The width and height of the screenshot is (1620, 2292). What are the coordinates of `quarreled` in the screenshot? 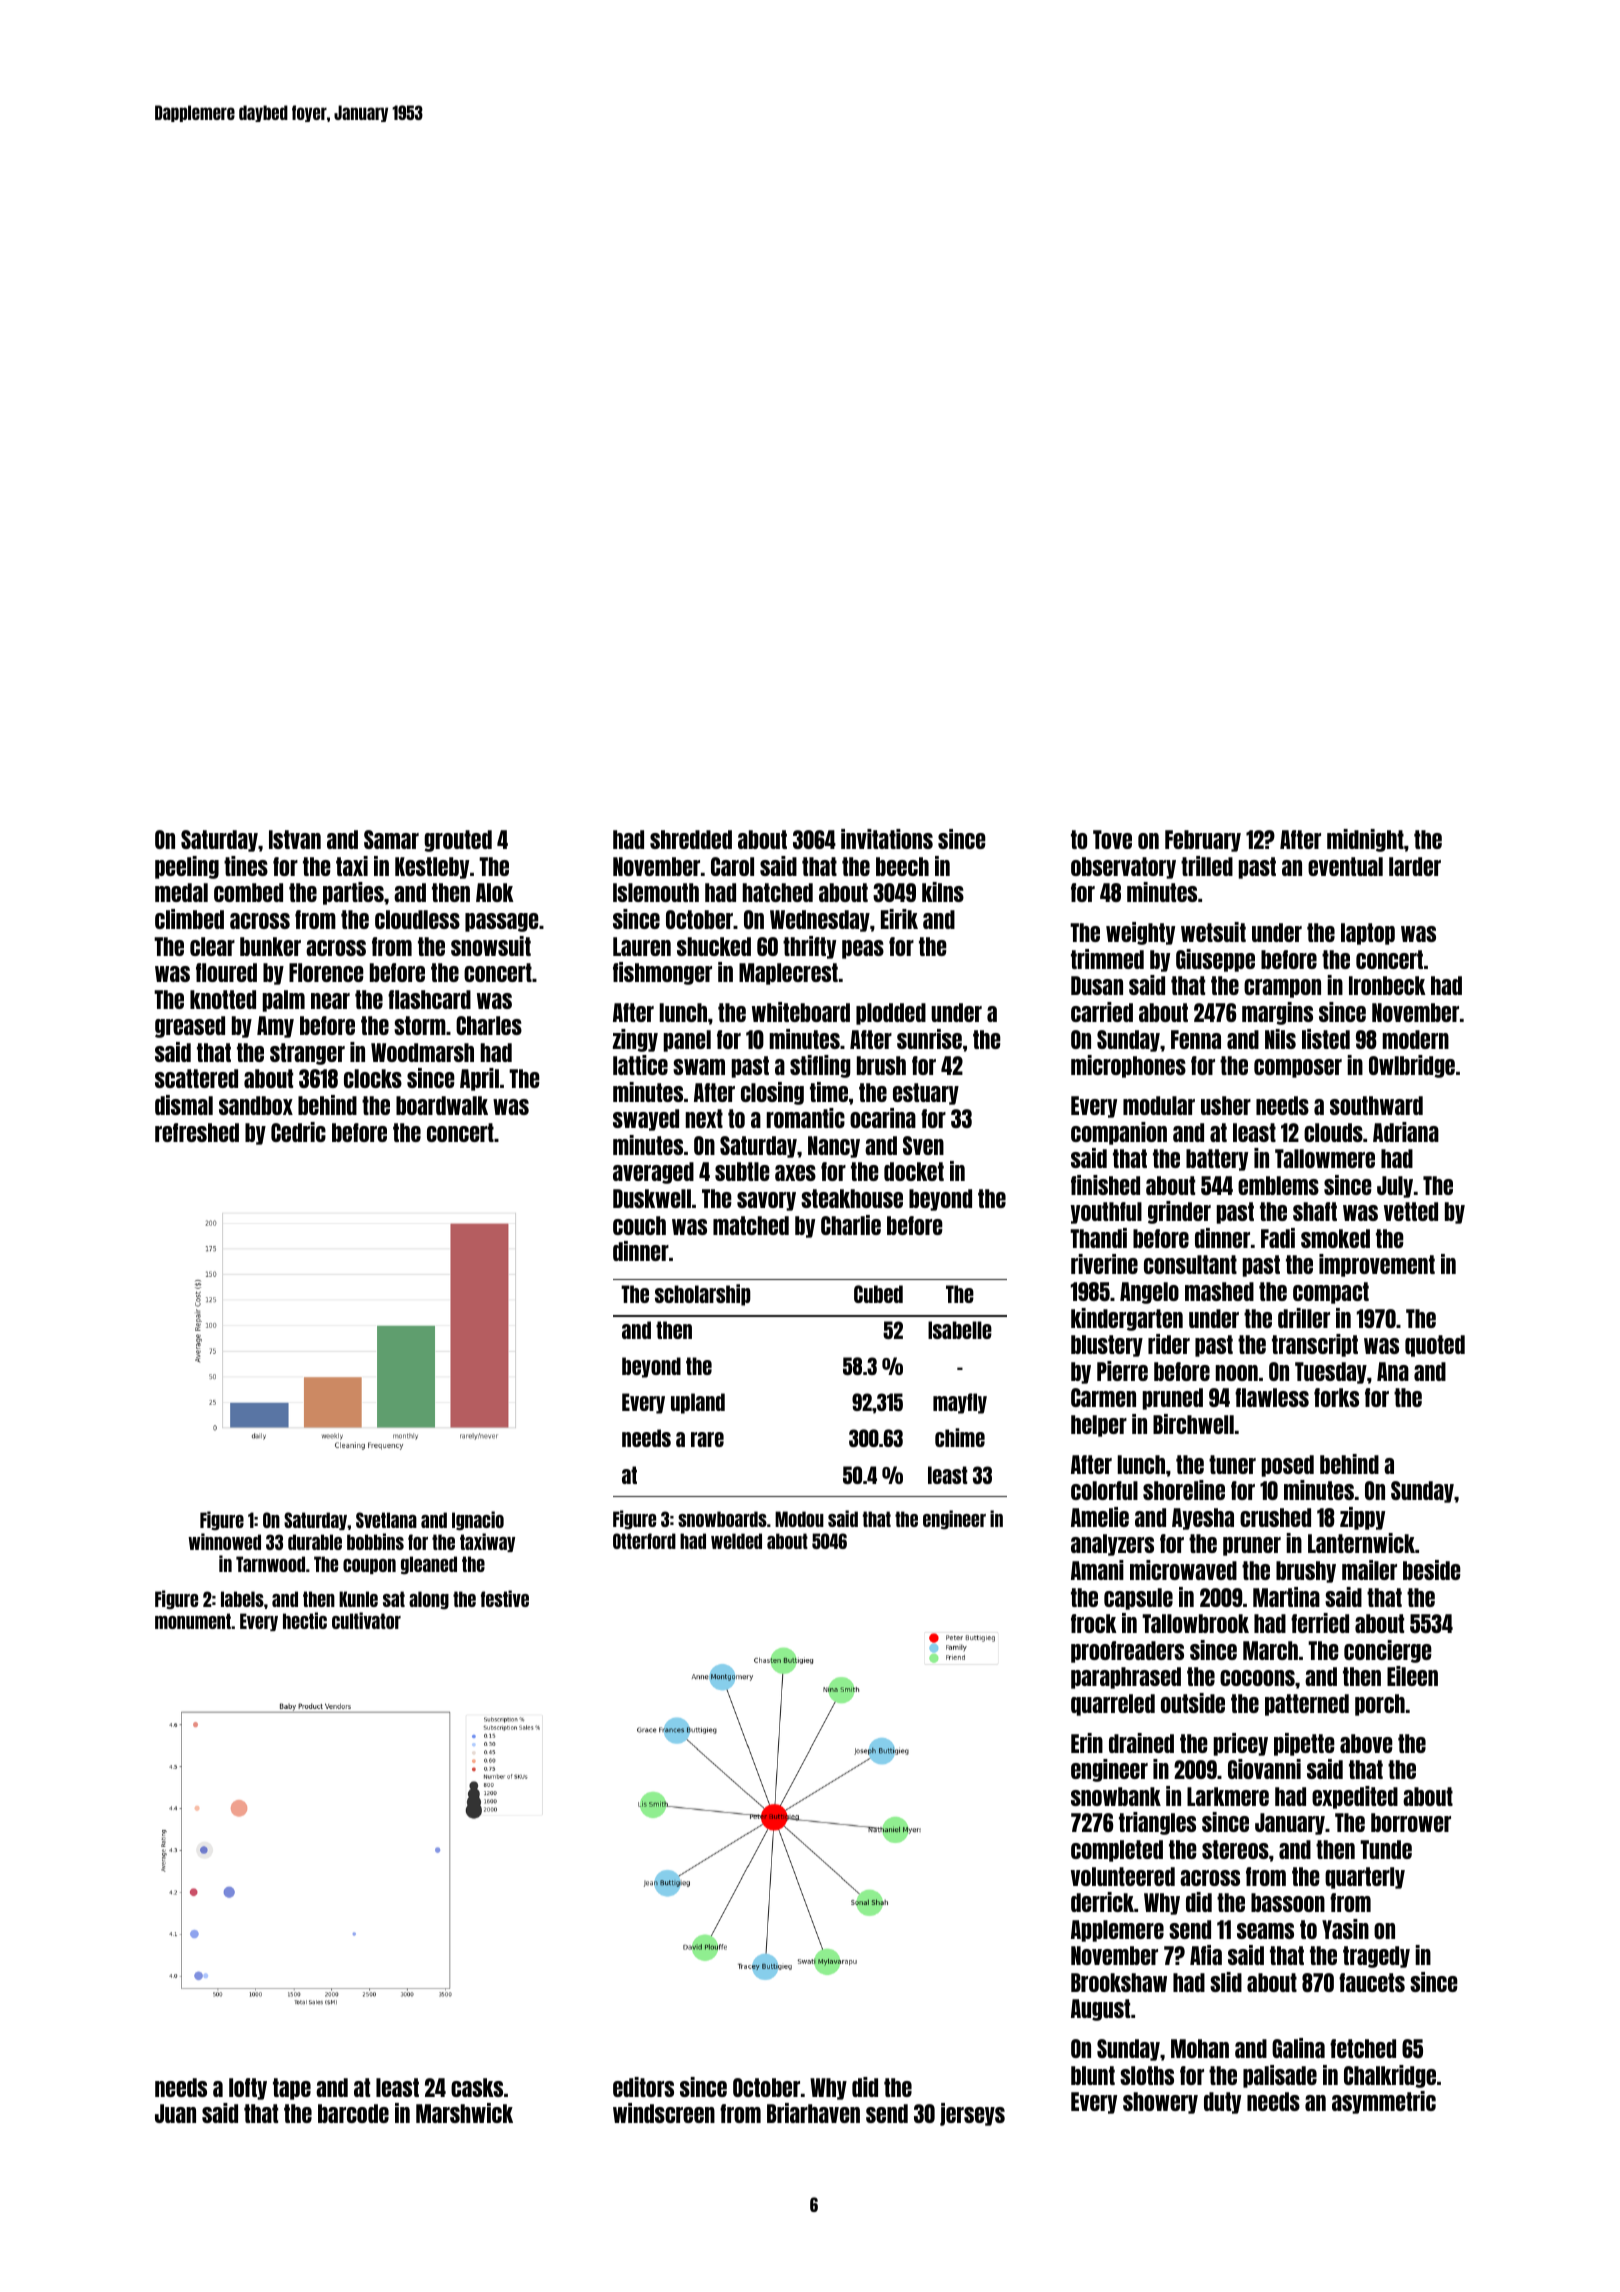 It's located at (1113, 1705).
